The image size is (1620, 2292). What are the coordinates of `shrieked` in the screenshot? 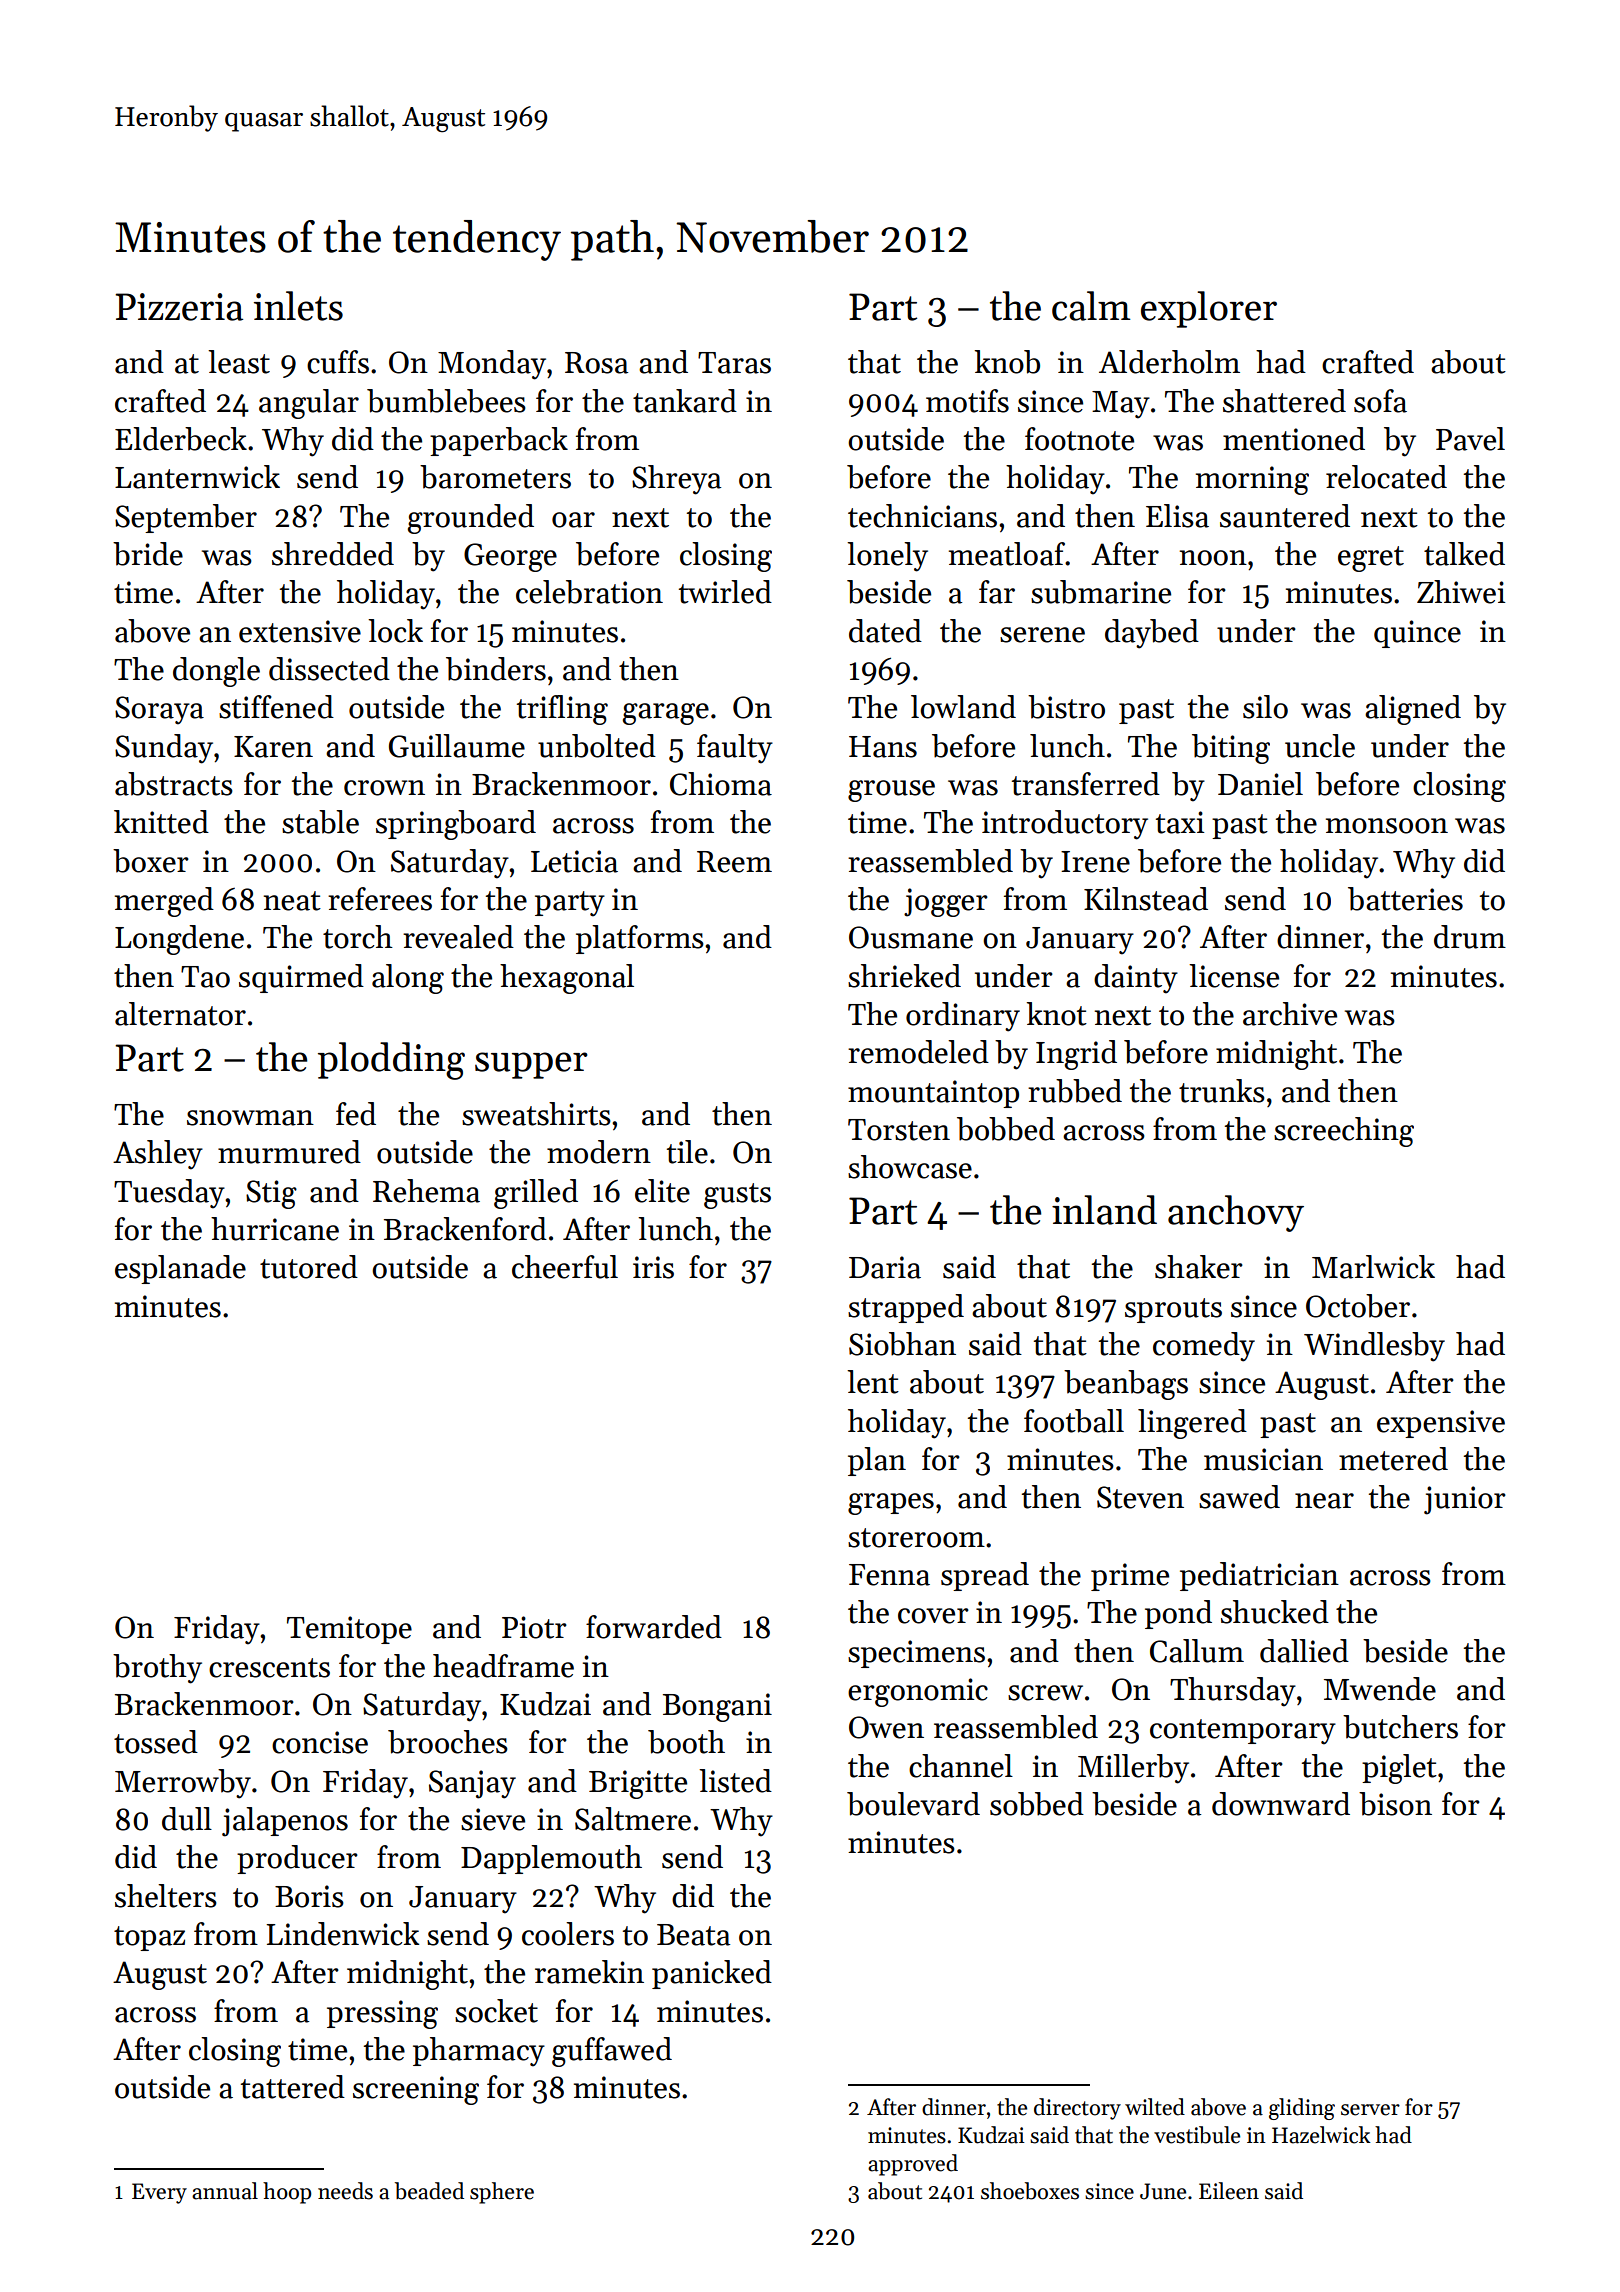 It's located at (904, 976).
